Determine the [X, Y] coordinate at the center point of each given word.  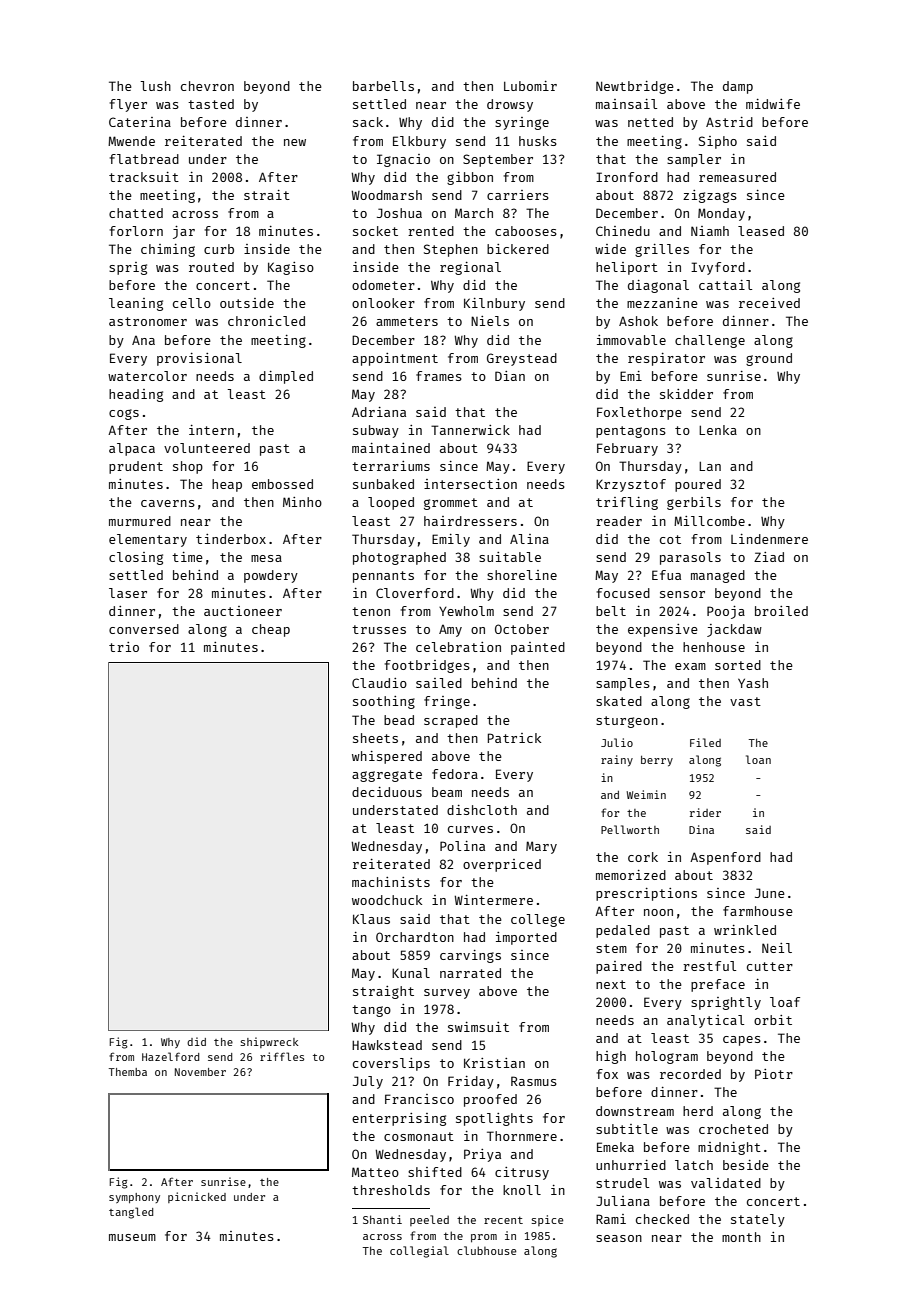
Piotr [774, 1074]
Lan [710, 466]
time [187, 557]
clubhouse [487, 1250]
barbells [383, 86]
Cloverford [415, 593]
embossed [282, 484]
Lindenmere [769, 539]
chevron [207, 86]
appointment [395, 359]
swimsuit [478, 1027]
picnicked [197, 1197]
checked [662, 1219]
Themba [128, 1072]
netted [650, 122]
